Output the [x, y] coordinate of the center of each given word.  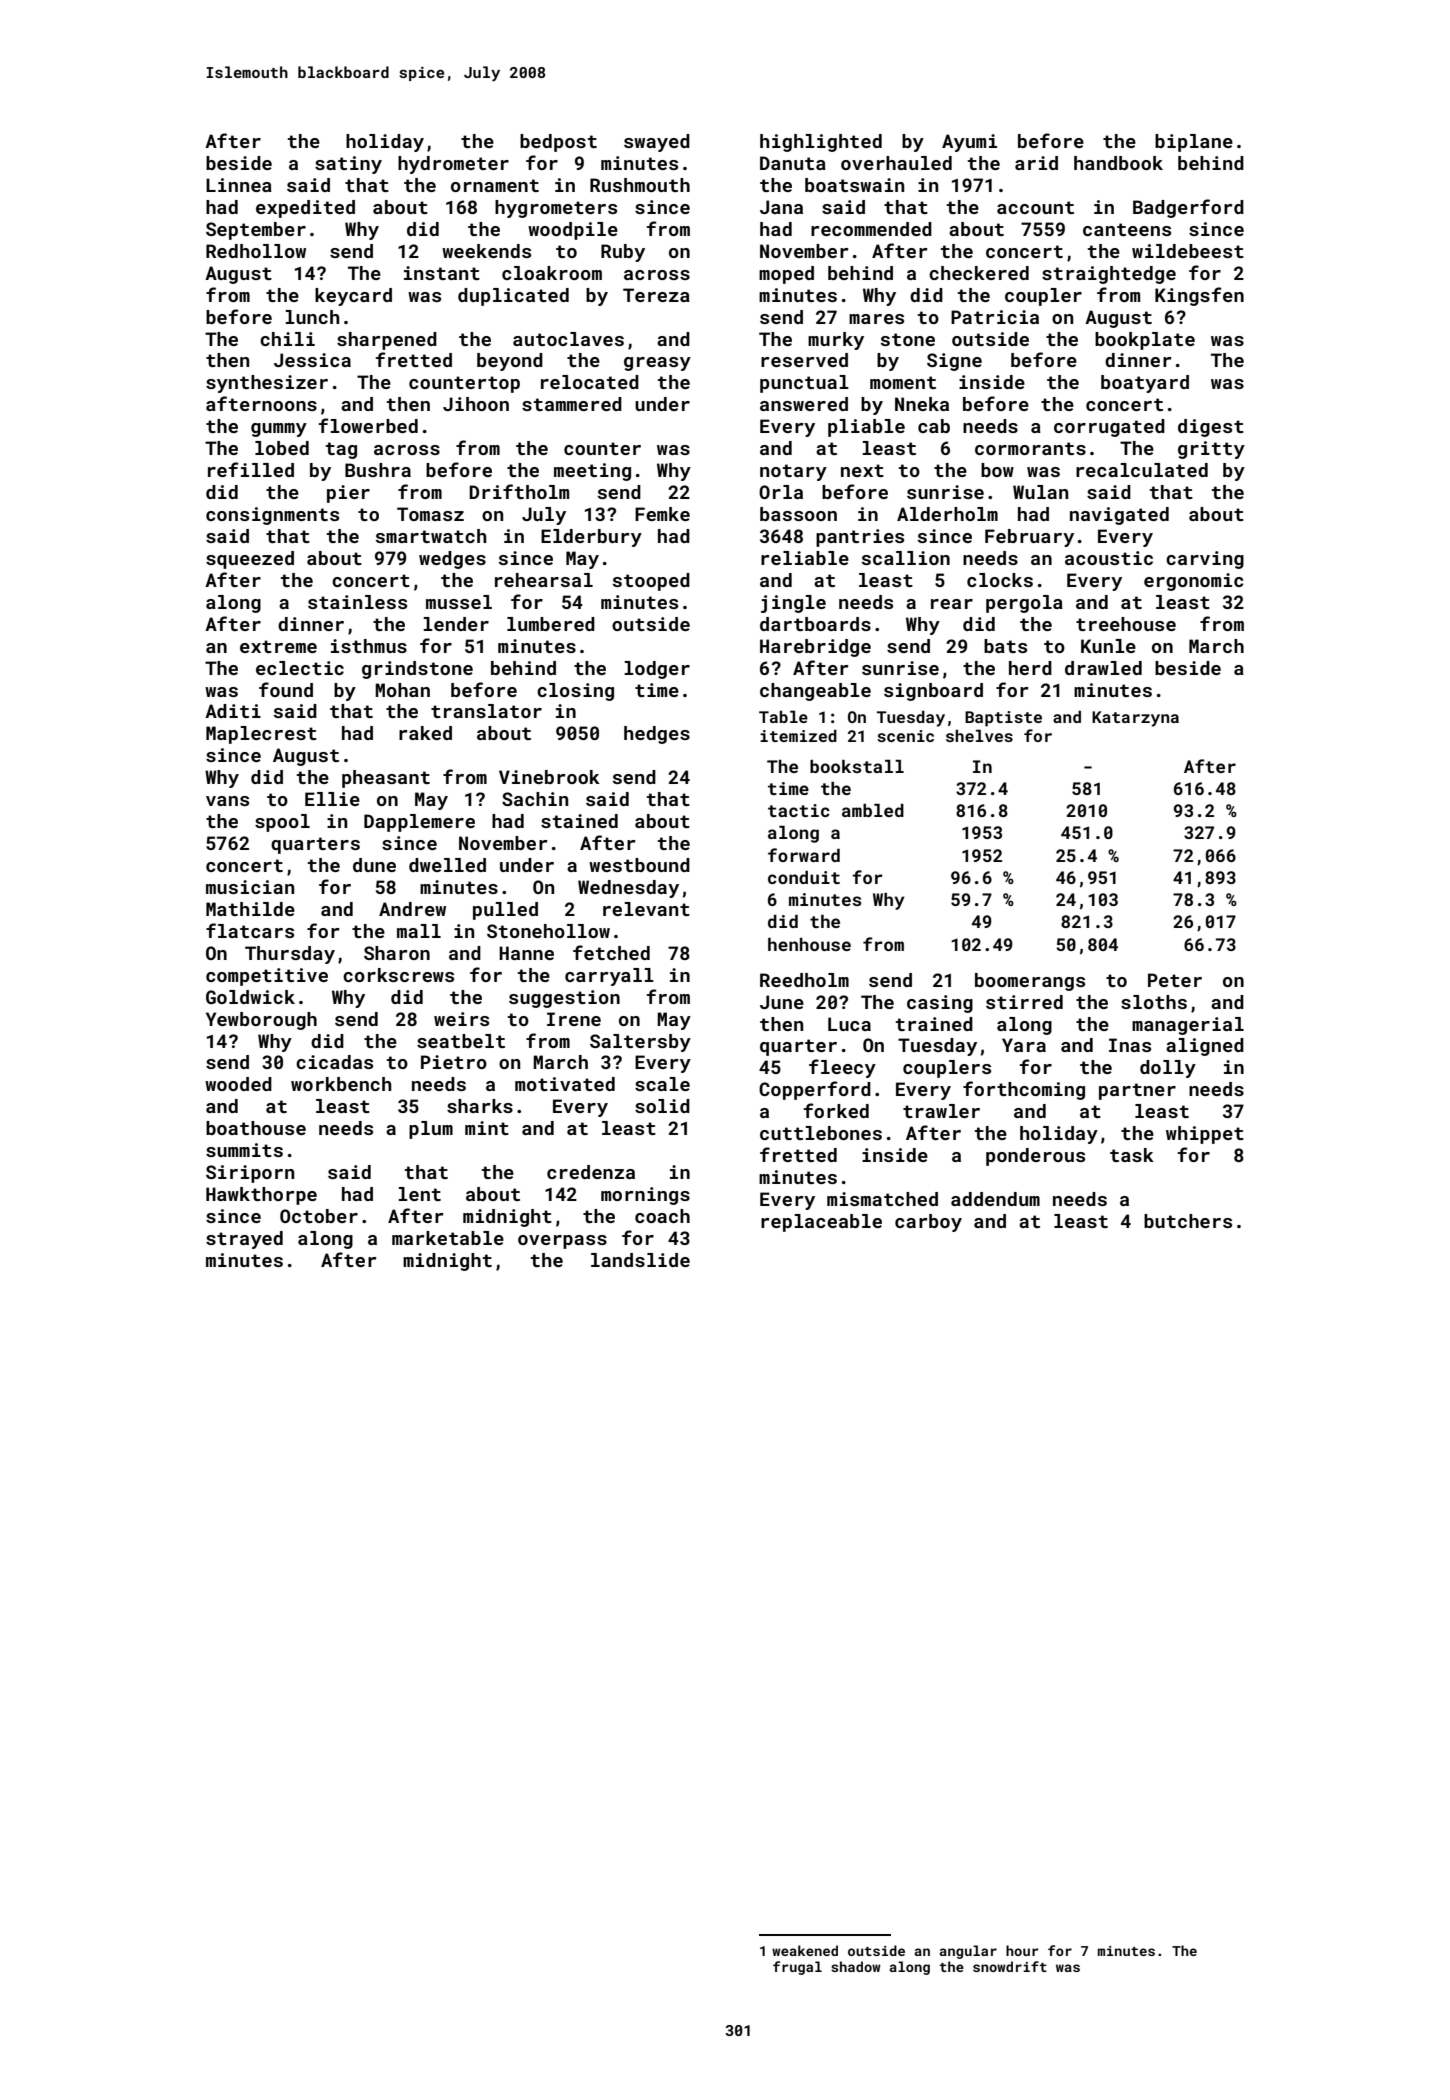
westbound [639, 865]
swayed [657, 143]
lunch [312, 317]
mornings [645, 1196]
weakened [805, 1950]
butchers [1188, 1221]
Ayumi [969, 143]
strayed [244, 1240]
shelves [979, 735]
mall [419, 931]
